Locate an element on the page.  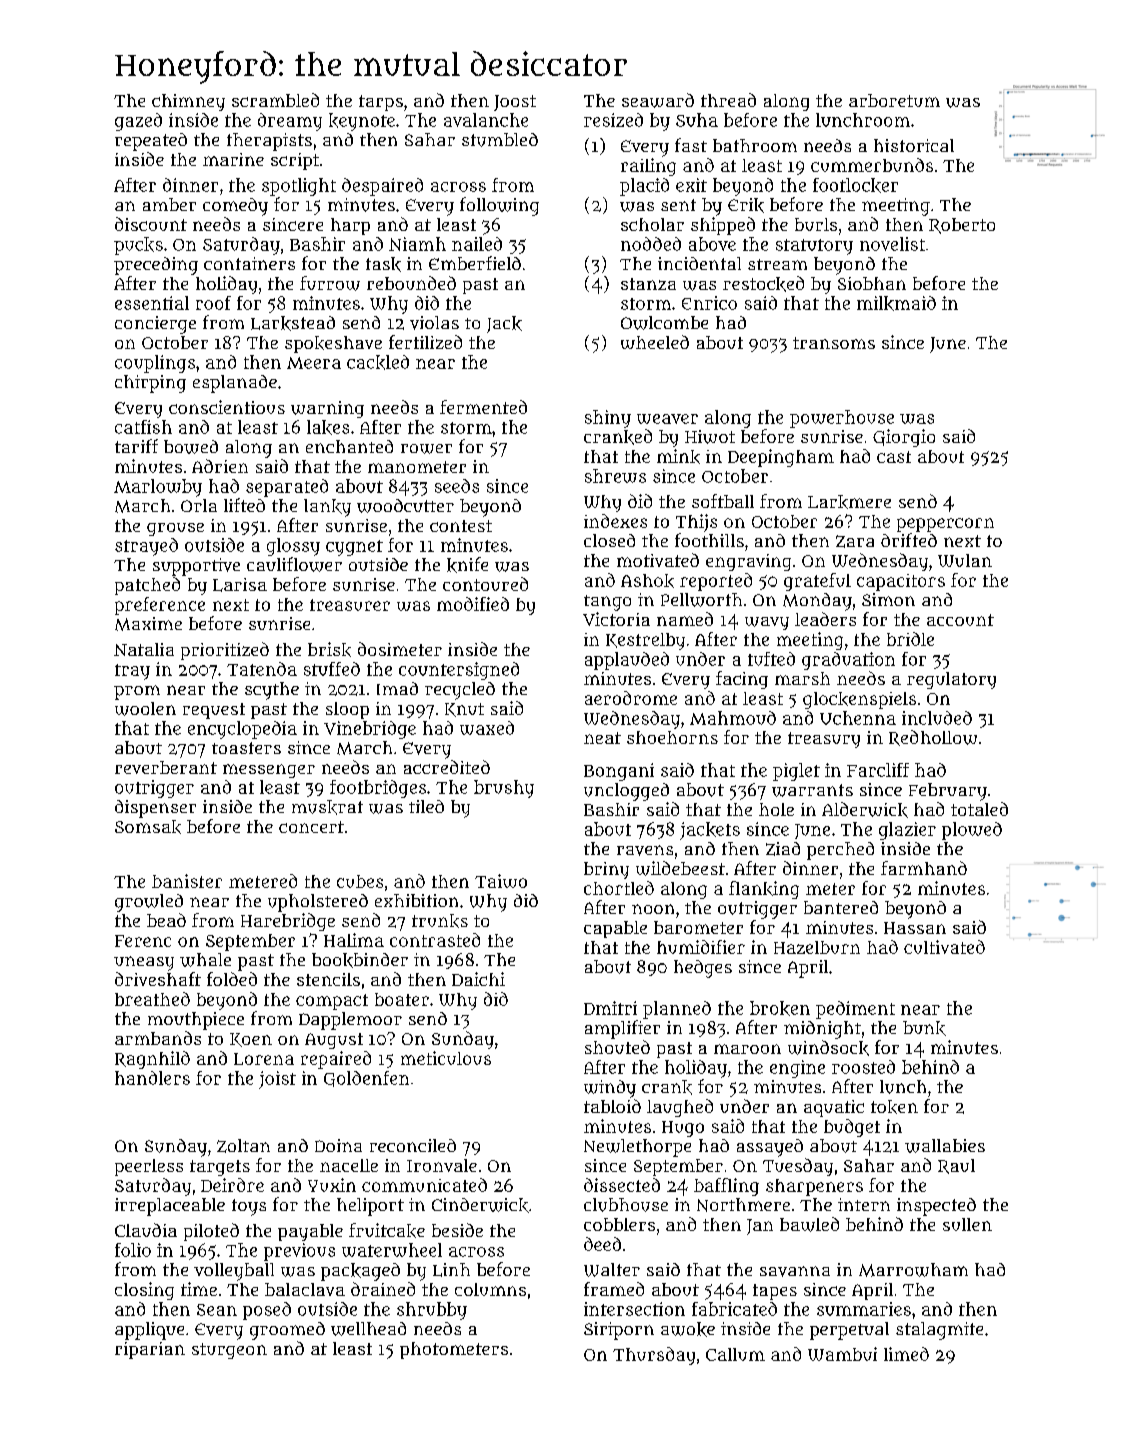
cummerbunds is located at coordinates (872, 165).
